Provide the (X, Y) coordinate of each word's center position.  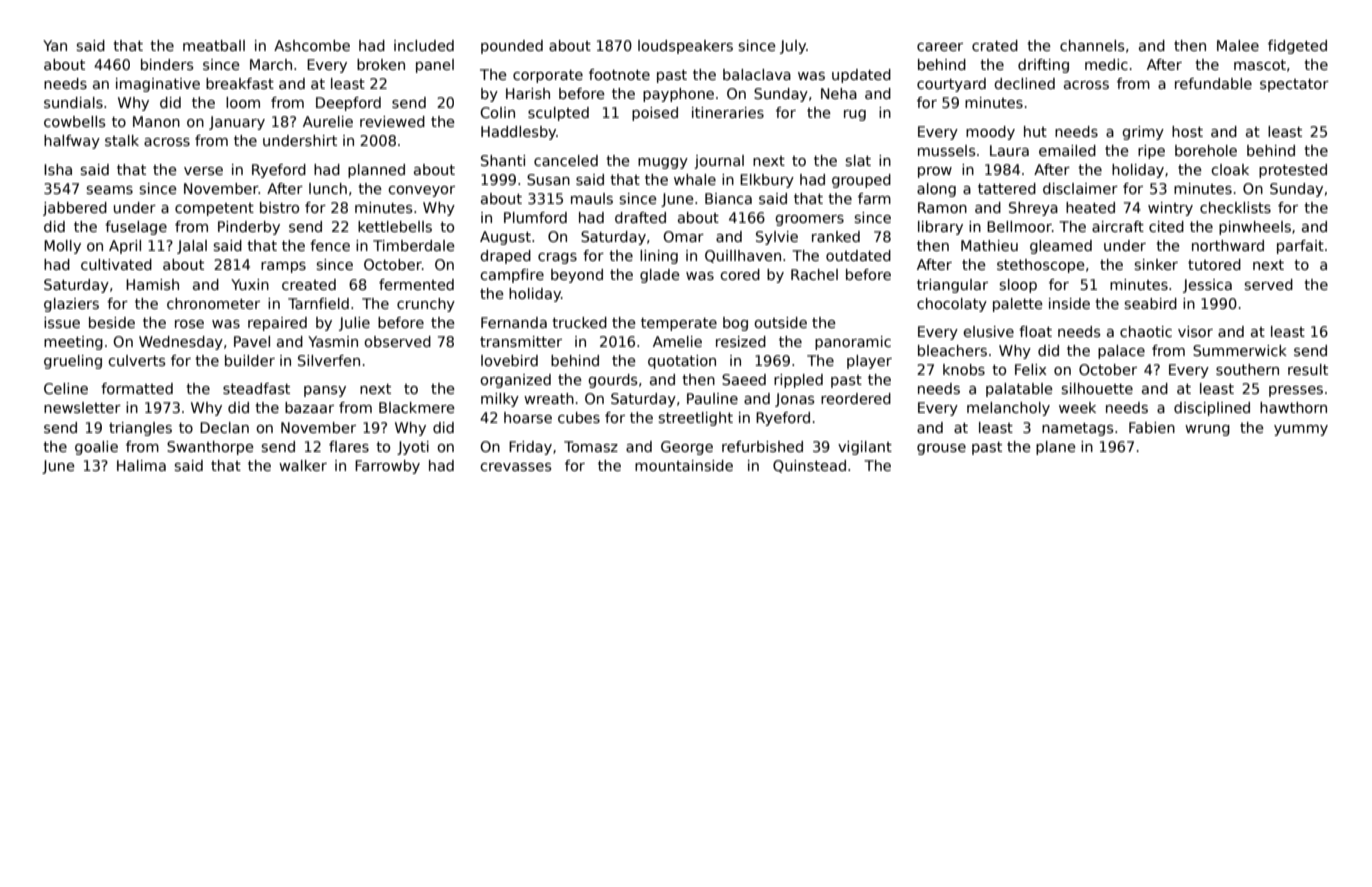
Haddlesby (518, 133)
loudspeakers (685, 47)
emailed (1067, 150)
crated (995, 45)
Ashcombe (312, 45)
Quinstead (809, 466)
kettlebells (395, 226)
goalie (96, 448)
